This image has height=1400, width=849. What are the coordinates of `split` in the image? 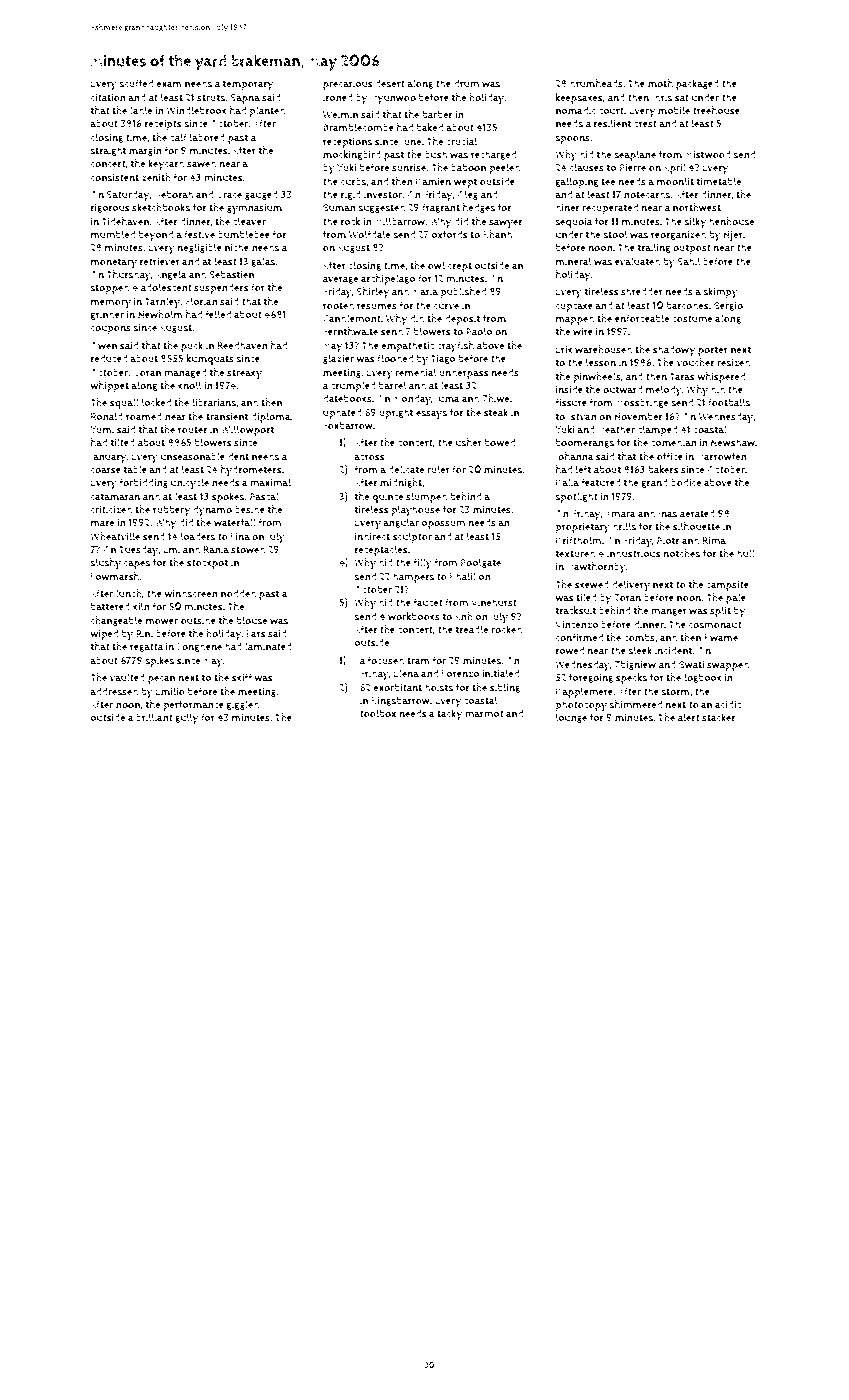 It's located at (720, 611).
